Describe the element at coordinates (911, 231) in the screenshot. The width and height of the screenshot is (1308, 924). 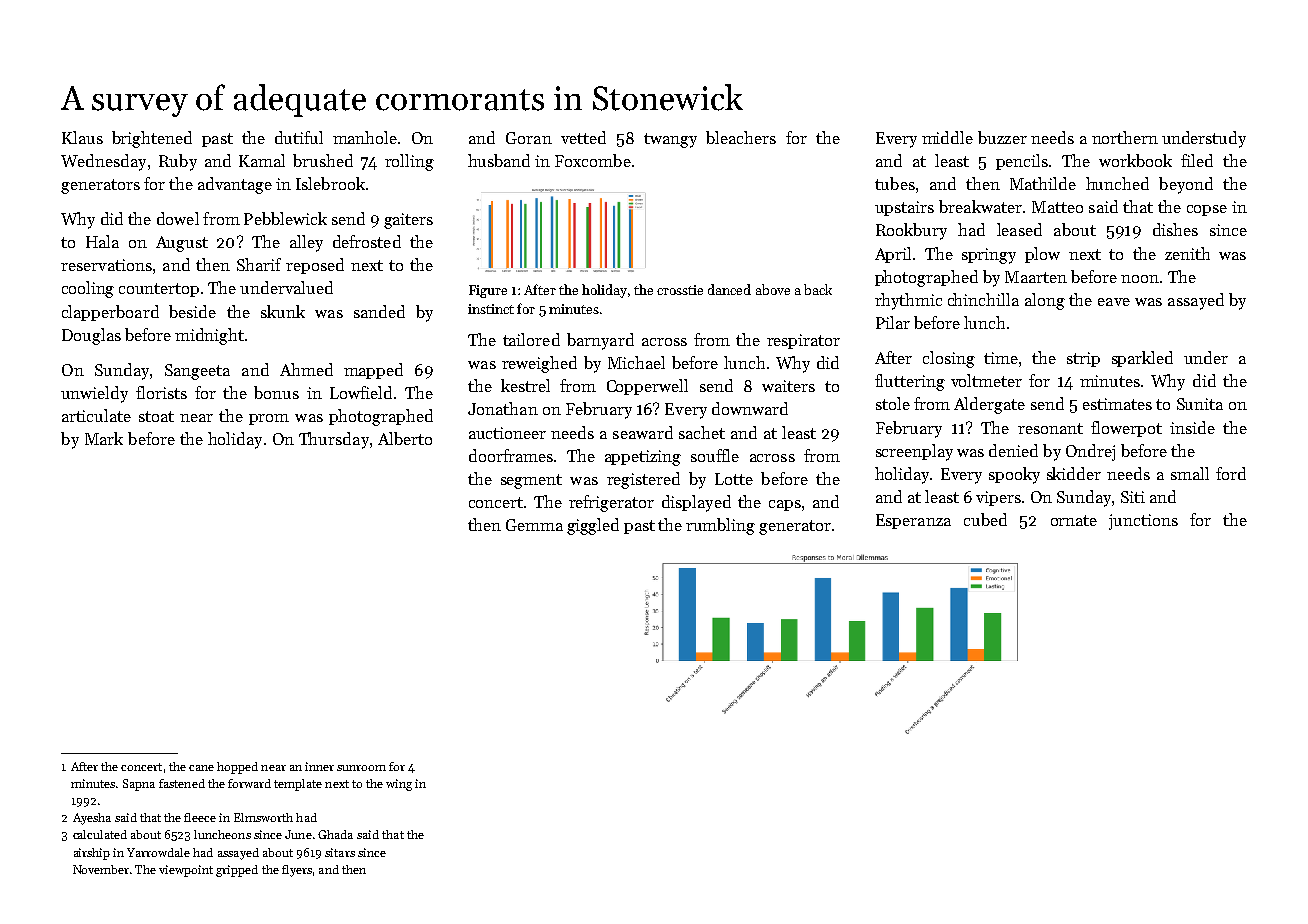
I see `Rookbury` at that location.
